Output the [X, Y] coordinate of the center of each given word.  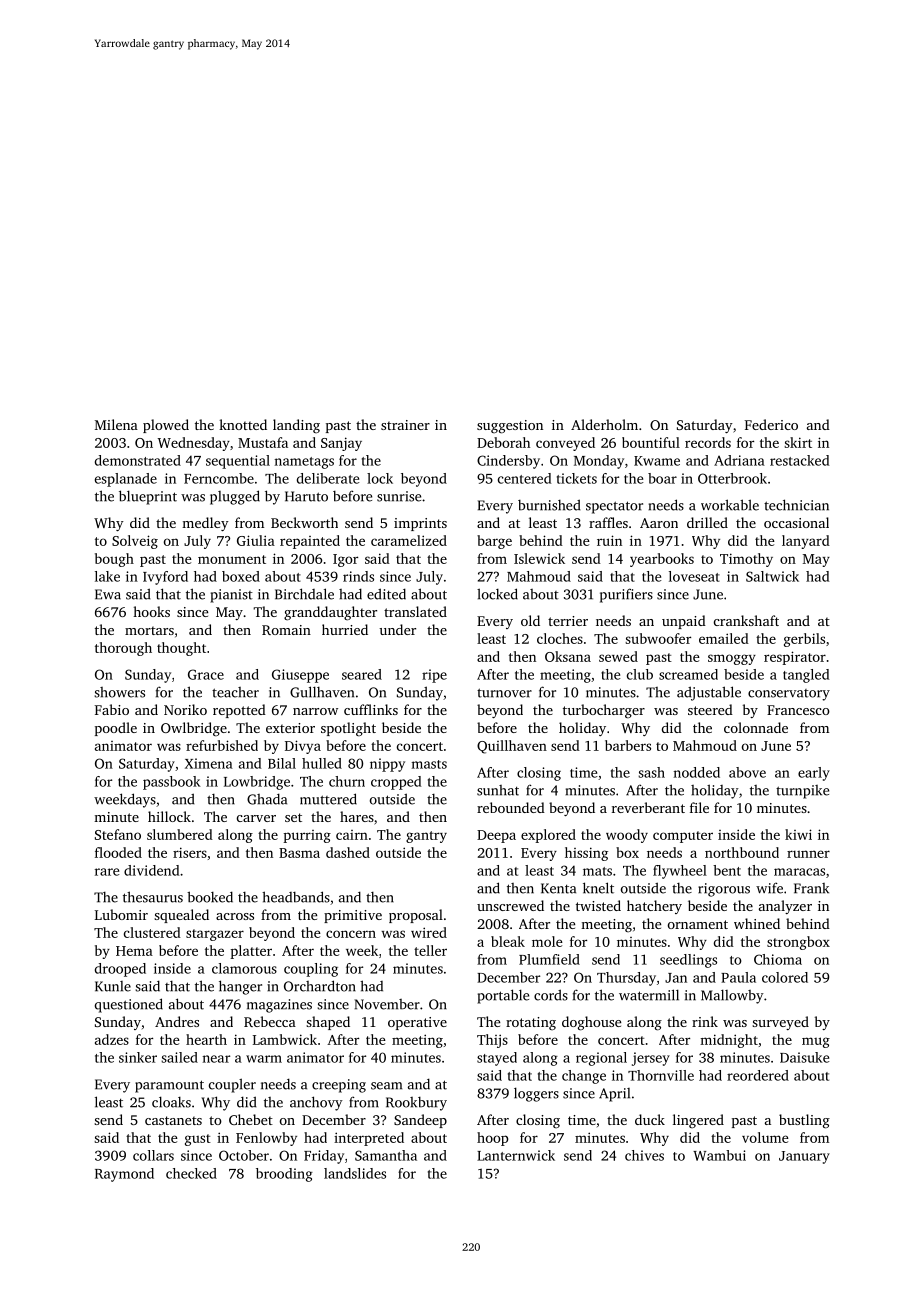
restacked [799, 460]
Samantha [386, 1155]
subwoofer [658, 638]
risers [190, 852]
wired [429, 932]
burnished [549, 505]
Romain [286, 630]
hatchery [654, 907]
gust [198, 1140]
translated [415, 611]
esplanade [126, 480]
